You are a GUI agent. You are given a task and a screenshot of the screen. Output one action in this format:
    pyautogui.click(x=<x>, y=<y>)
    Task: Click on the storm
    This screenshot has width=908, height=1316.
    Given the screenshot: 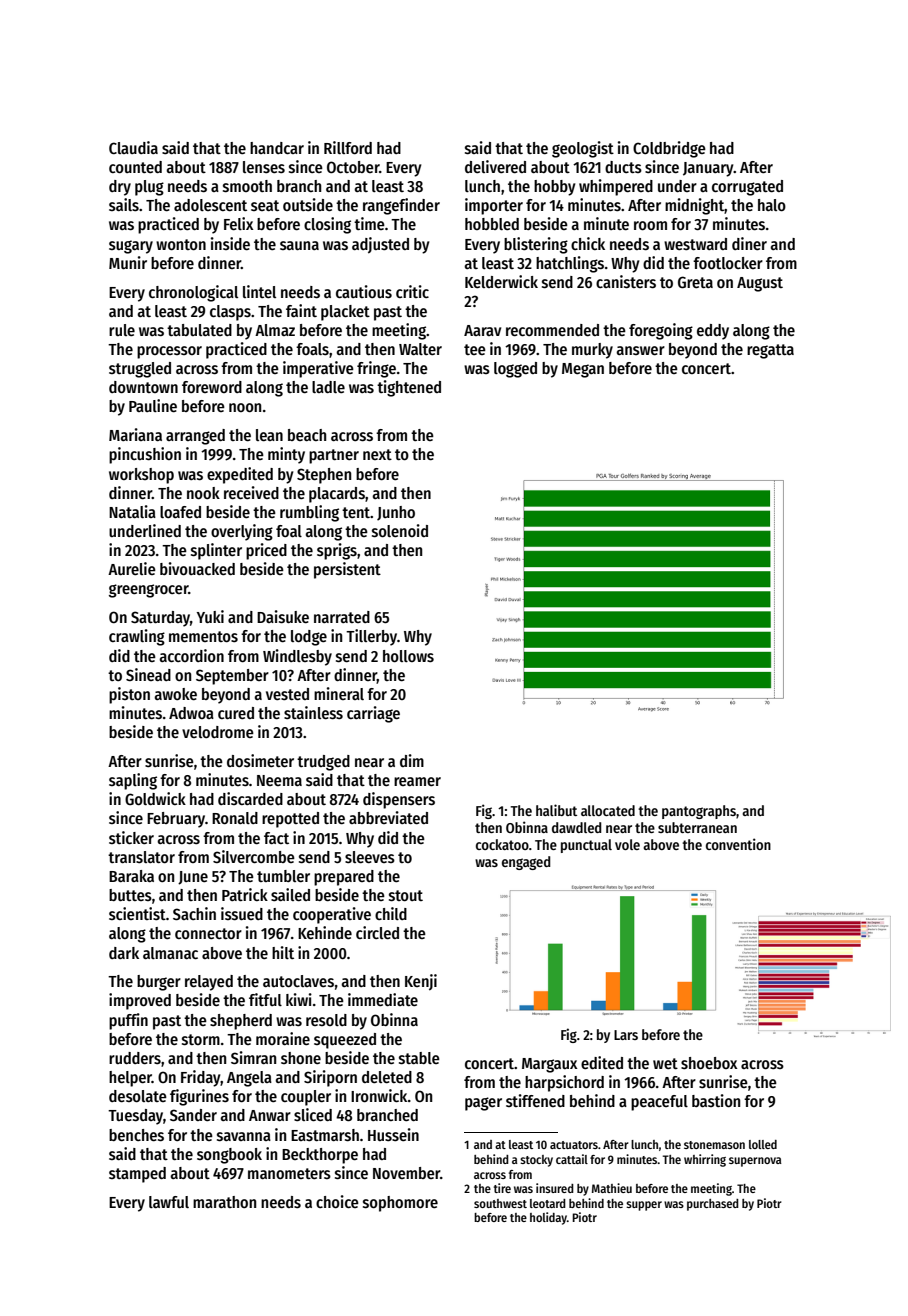 What is the action you would take?
    pyautogui.click(x=201, y=1040)
